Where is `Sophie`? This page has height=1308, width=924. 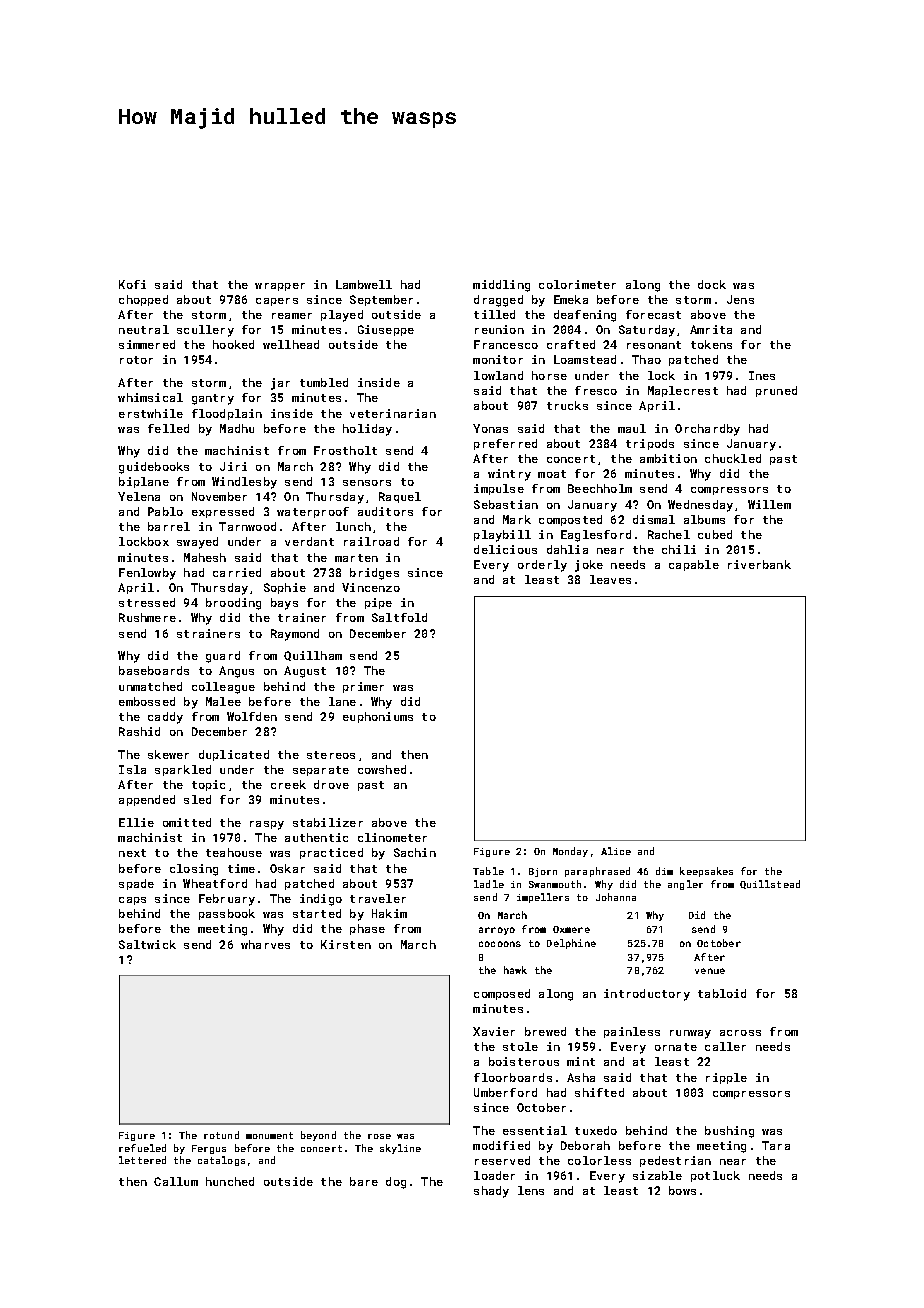 Sophie is located at coordinates (285, 588).
